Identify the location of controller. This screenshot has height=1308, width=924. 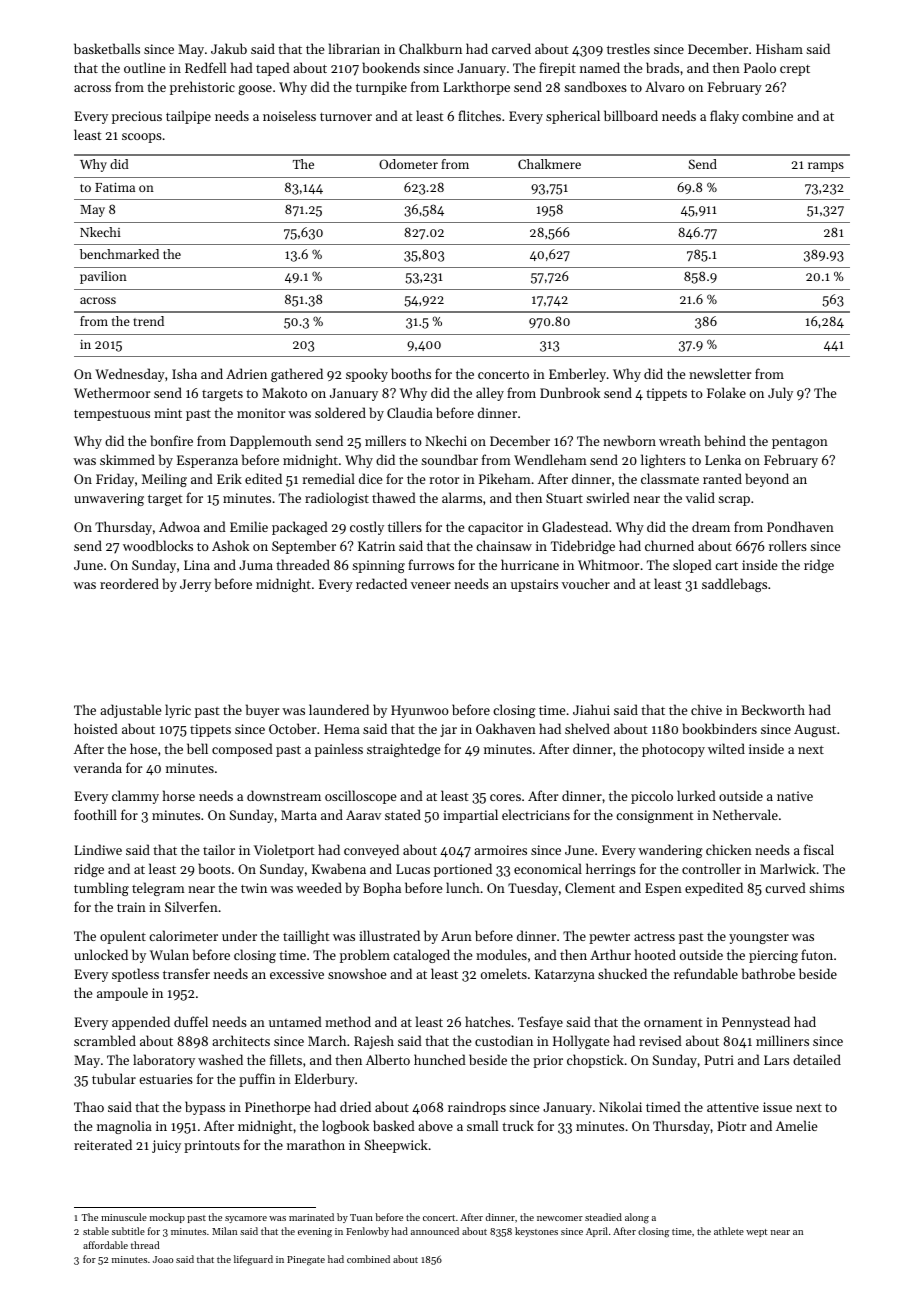
(711, 868).
